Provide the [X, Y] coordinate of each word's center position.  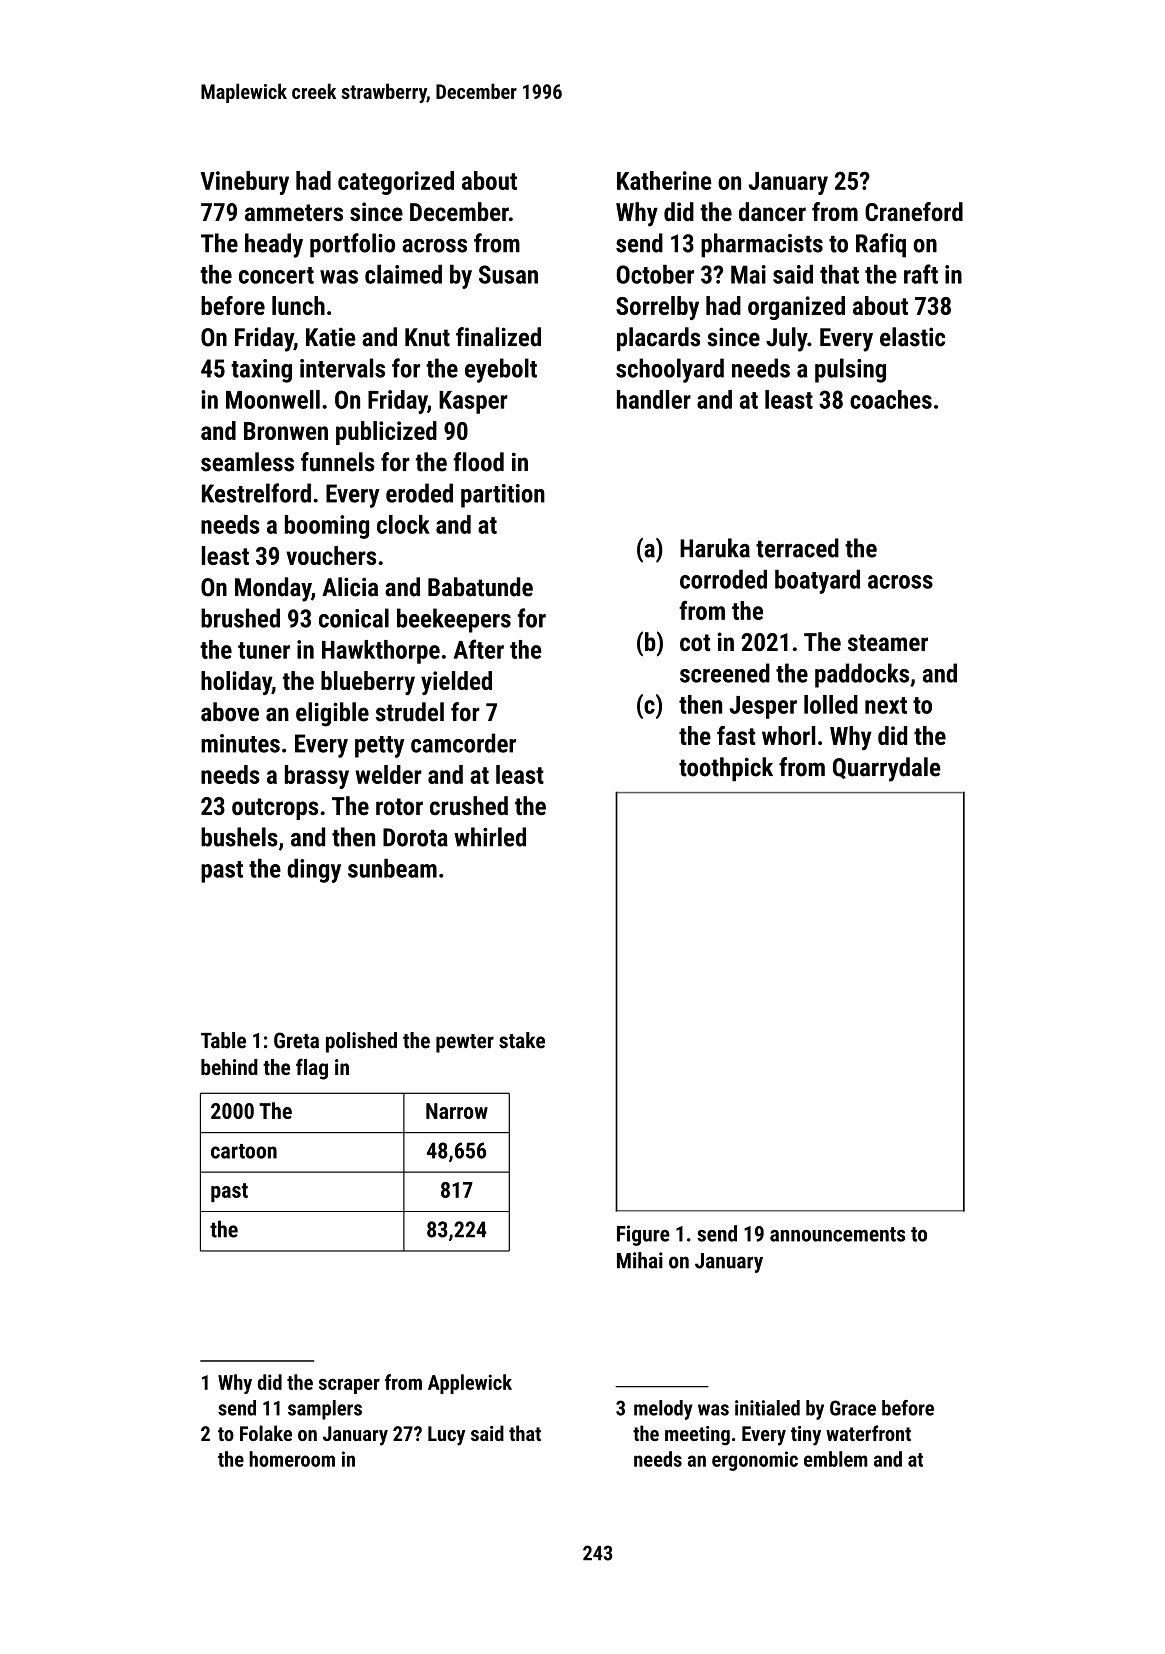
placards [658, 339]
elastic [912, 337]
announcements [837, 1234]
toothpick [726, 769]
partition [503, 496]
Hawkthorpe [381, 652]
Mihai [640, 1260]
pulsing [850, 370]
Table [223, 1040]
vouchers [331, 555]
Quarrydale [887, 769]
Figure [643, 1235]
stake [522, 1040]
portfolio [352, 245]
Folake [266, 1433]
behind [229, 1067]
